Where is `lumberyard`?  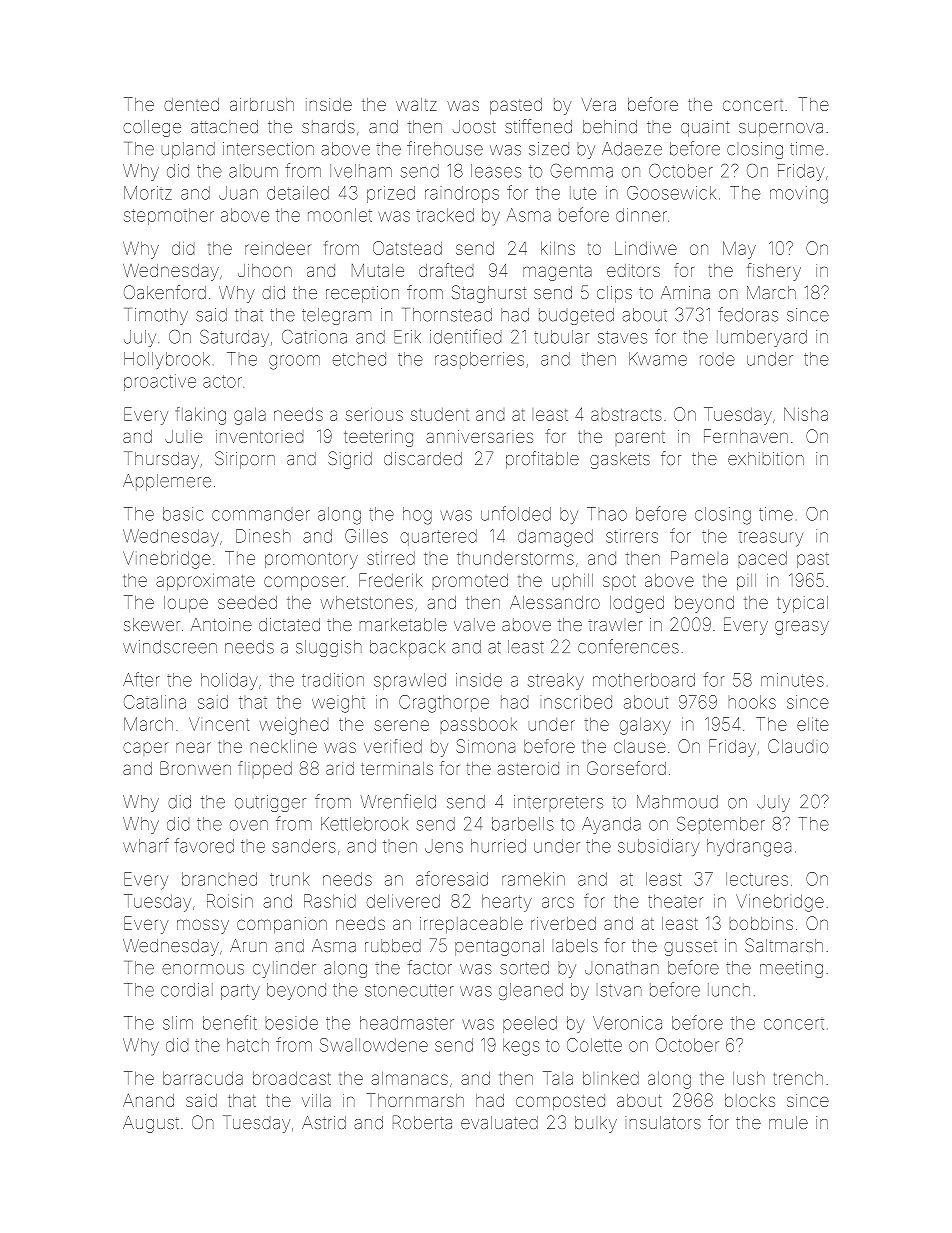
lumberyard is located at coordinates (762, 338).
